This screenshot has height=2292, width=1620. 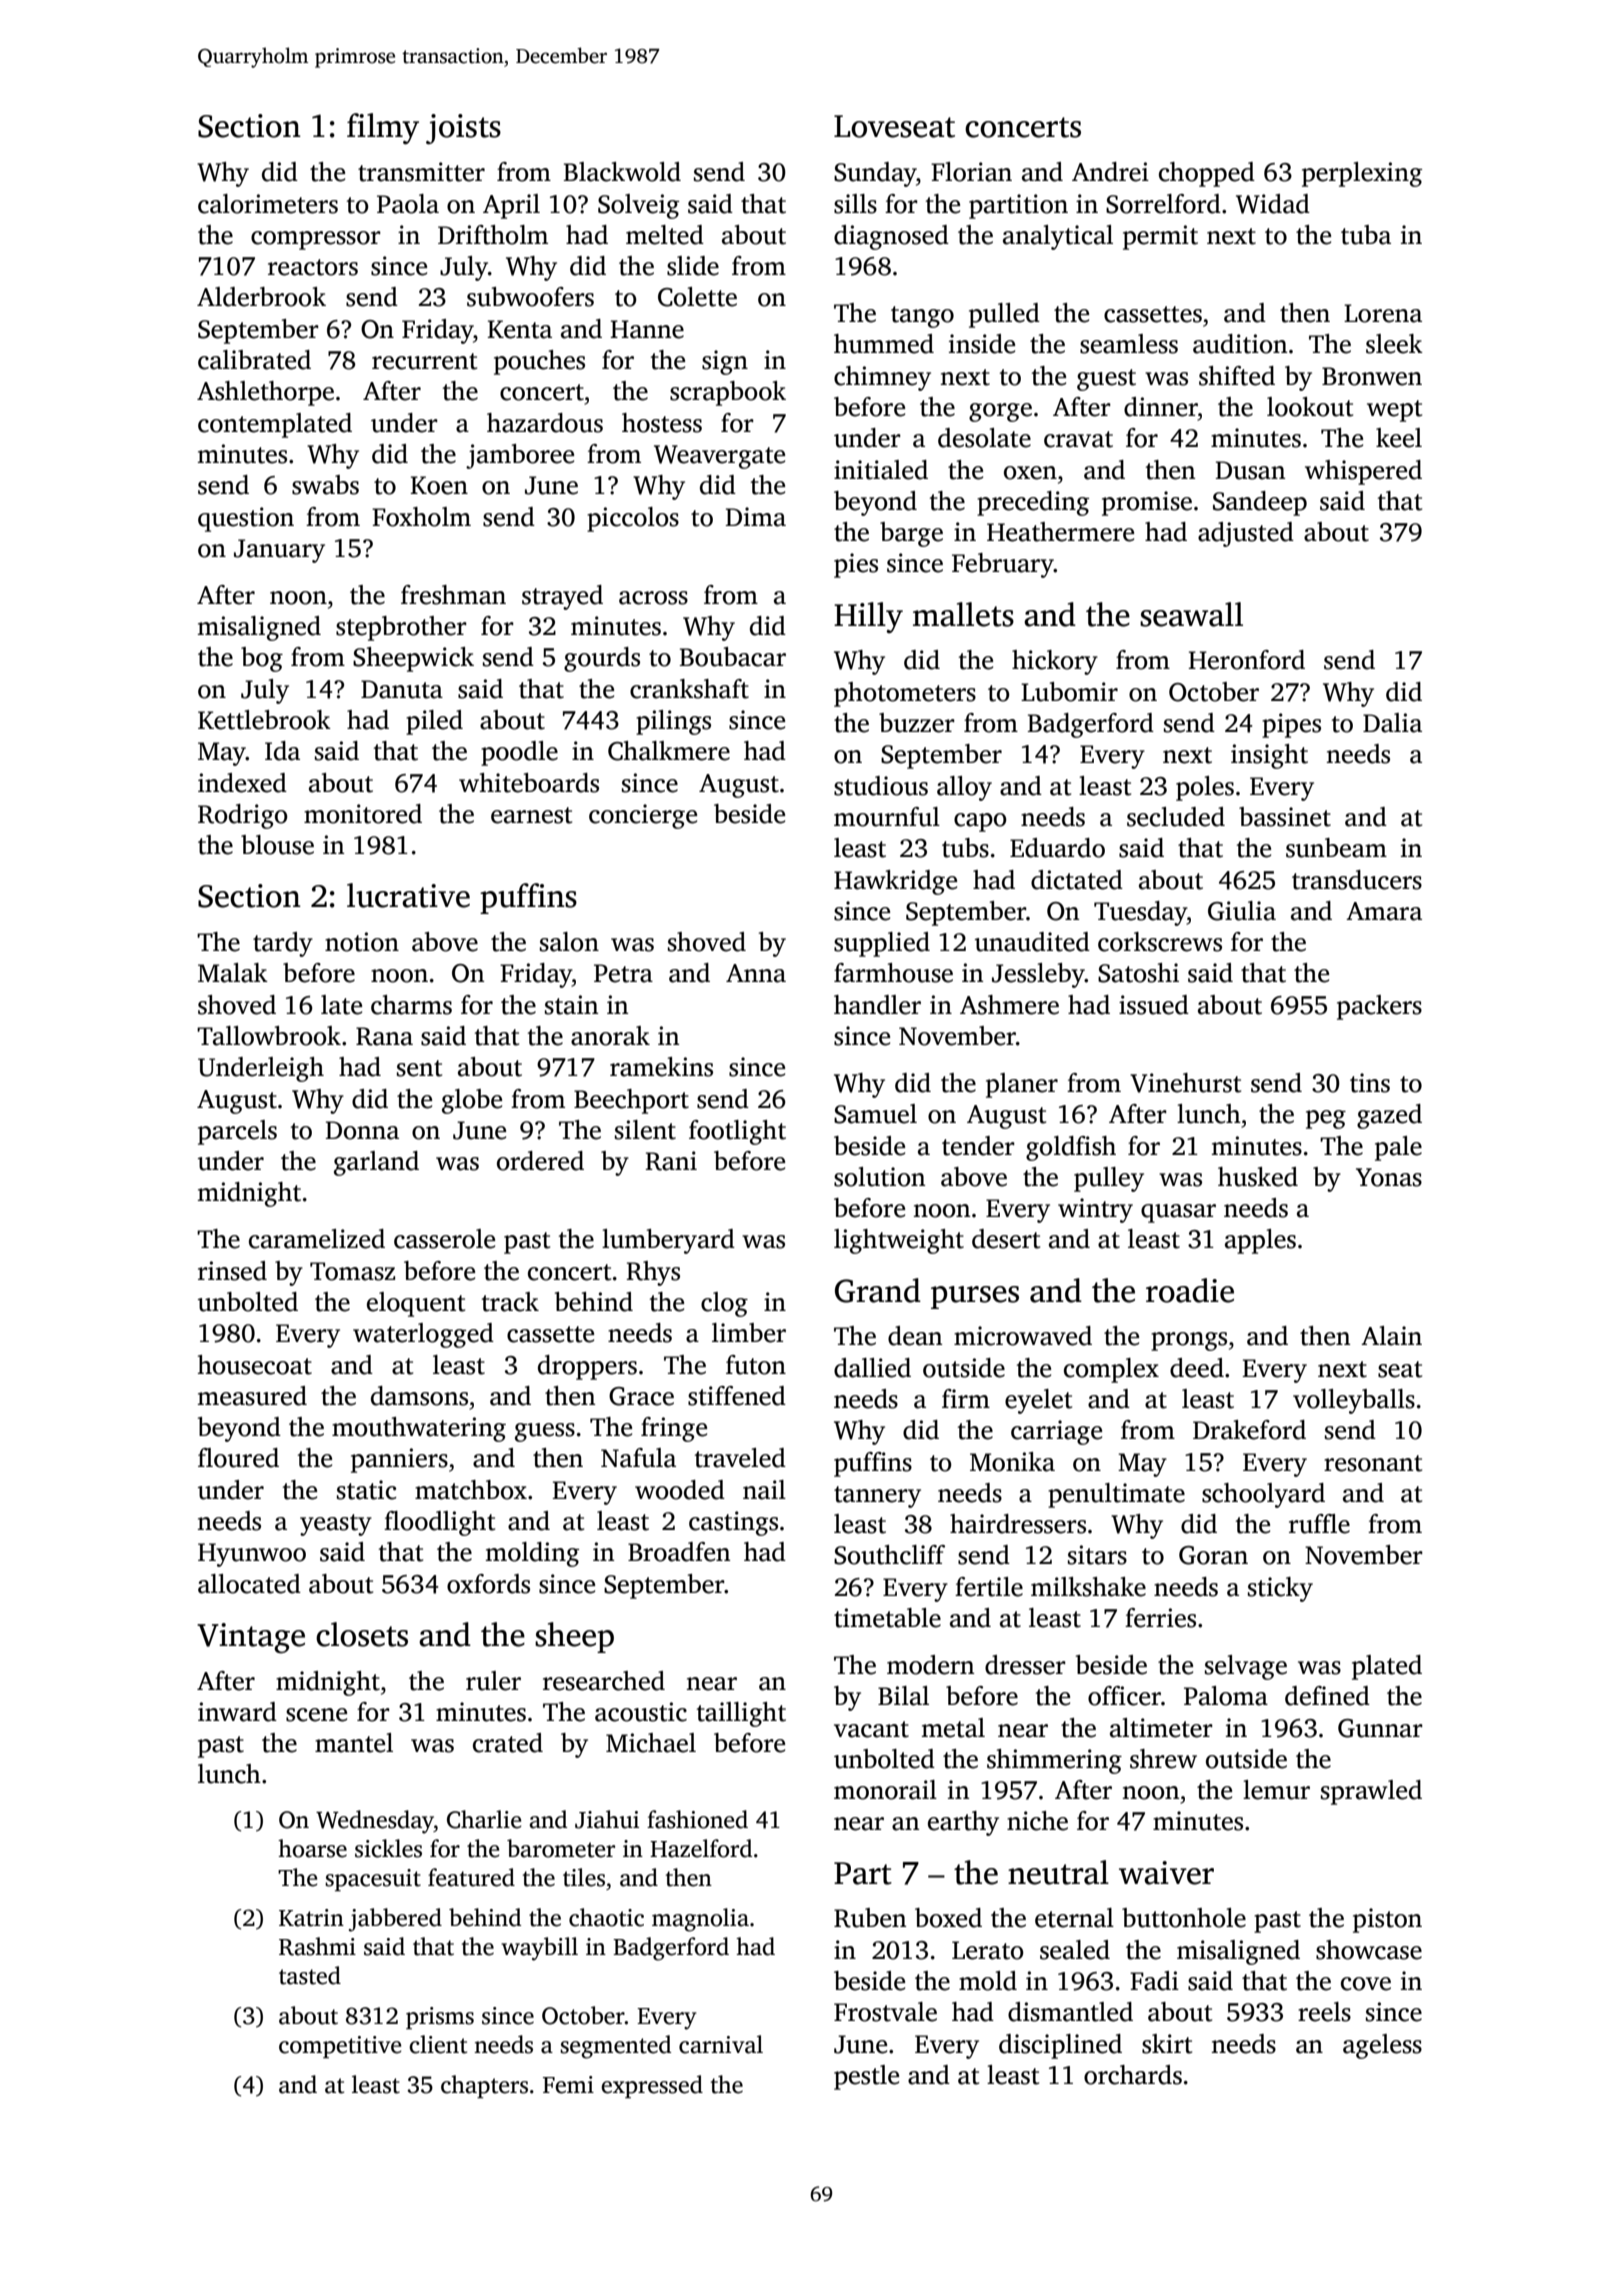 What do you see at coordinates (340, 2047) in the screenshot?
I see `competitive` at bounding box center [340, 2047].
